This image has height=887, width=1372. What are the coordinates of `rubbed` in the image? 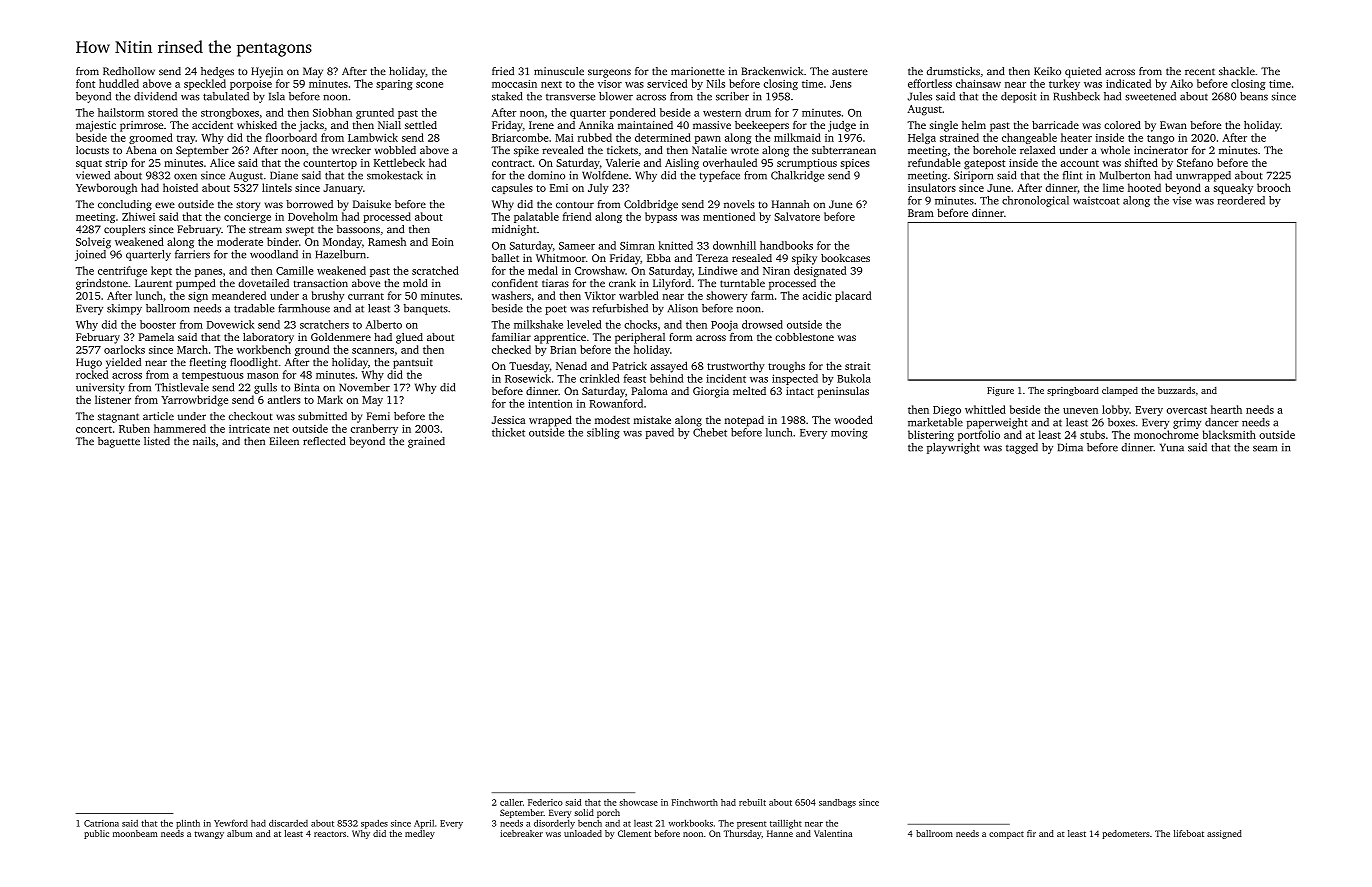 It's located at (595, 137).
